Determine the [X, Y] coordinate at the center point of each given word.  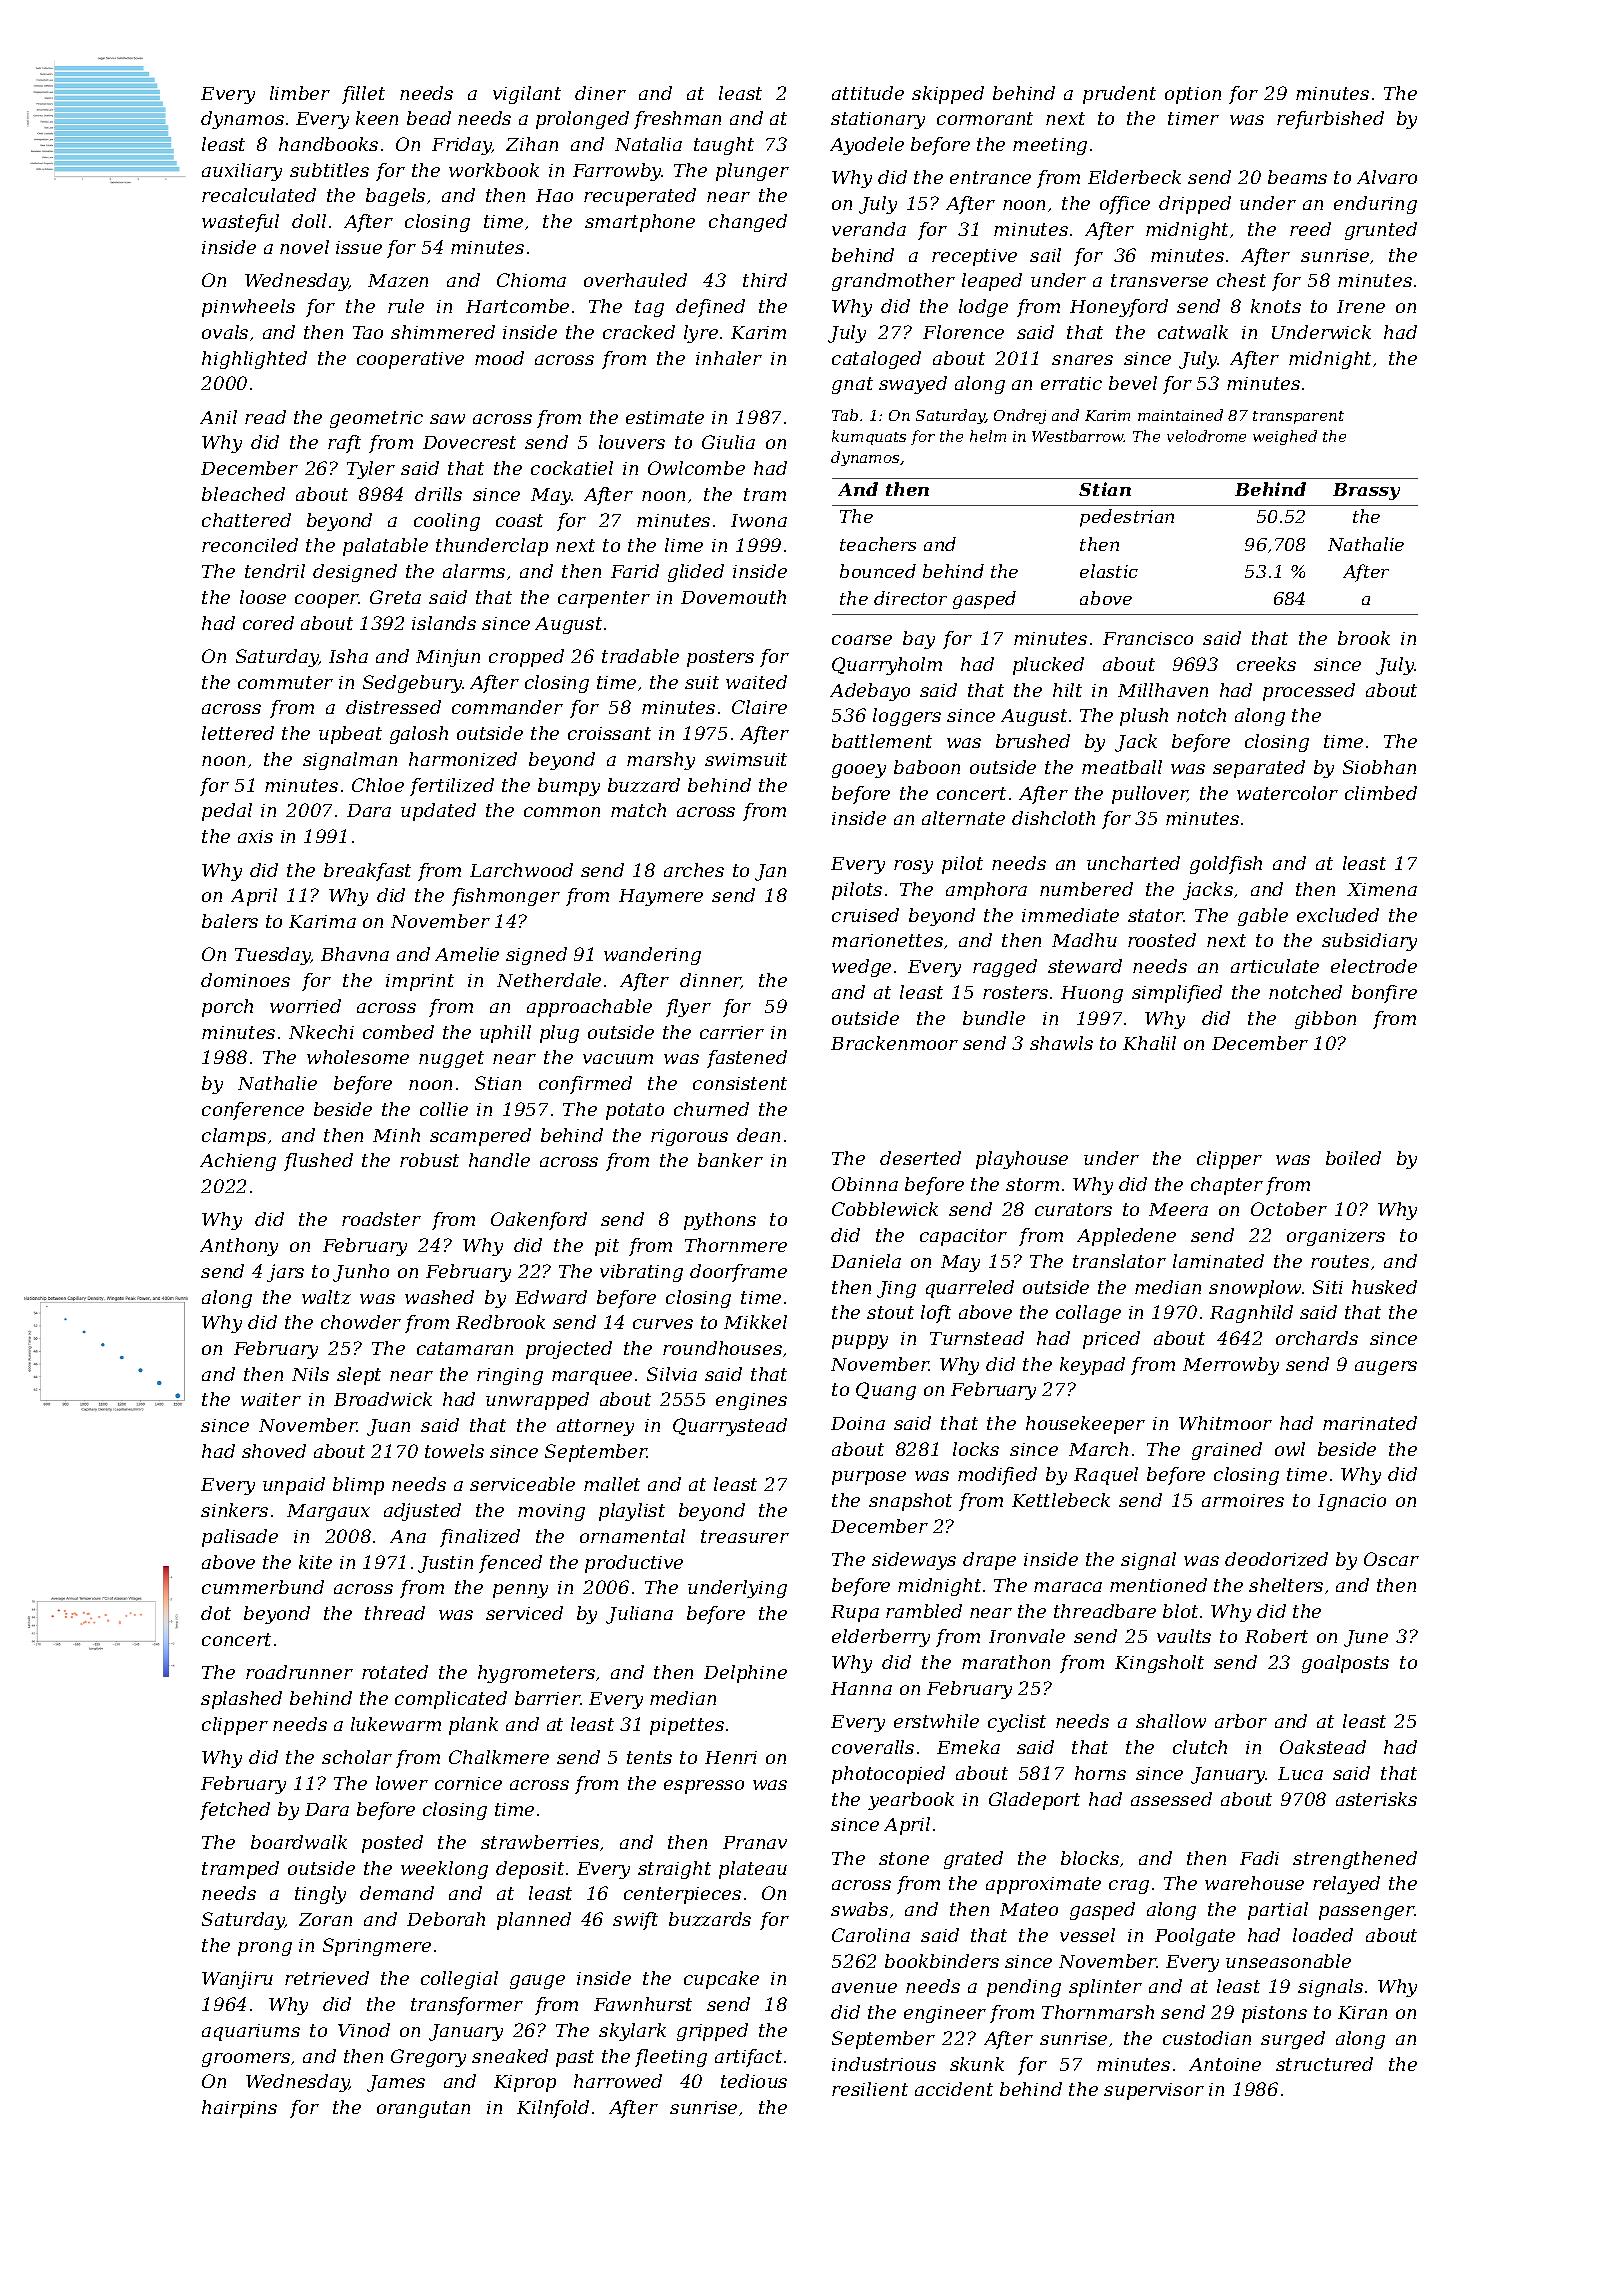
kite [315, 1562]
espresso [704, 1787]
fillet [363, 95]
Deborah [446, 1919]
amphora [986, 891]
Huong [1092, 994]
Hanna [861, 1688]
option [1193, 95]
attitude [868, 93]
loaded [1323, 1935]
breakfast [367, 872]
